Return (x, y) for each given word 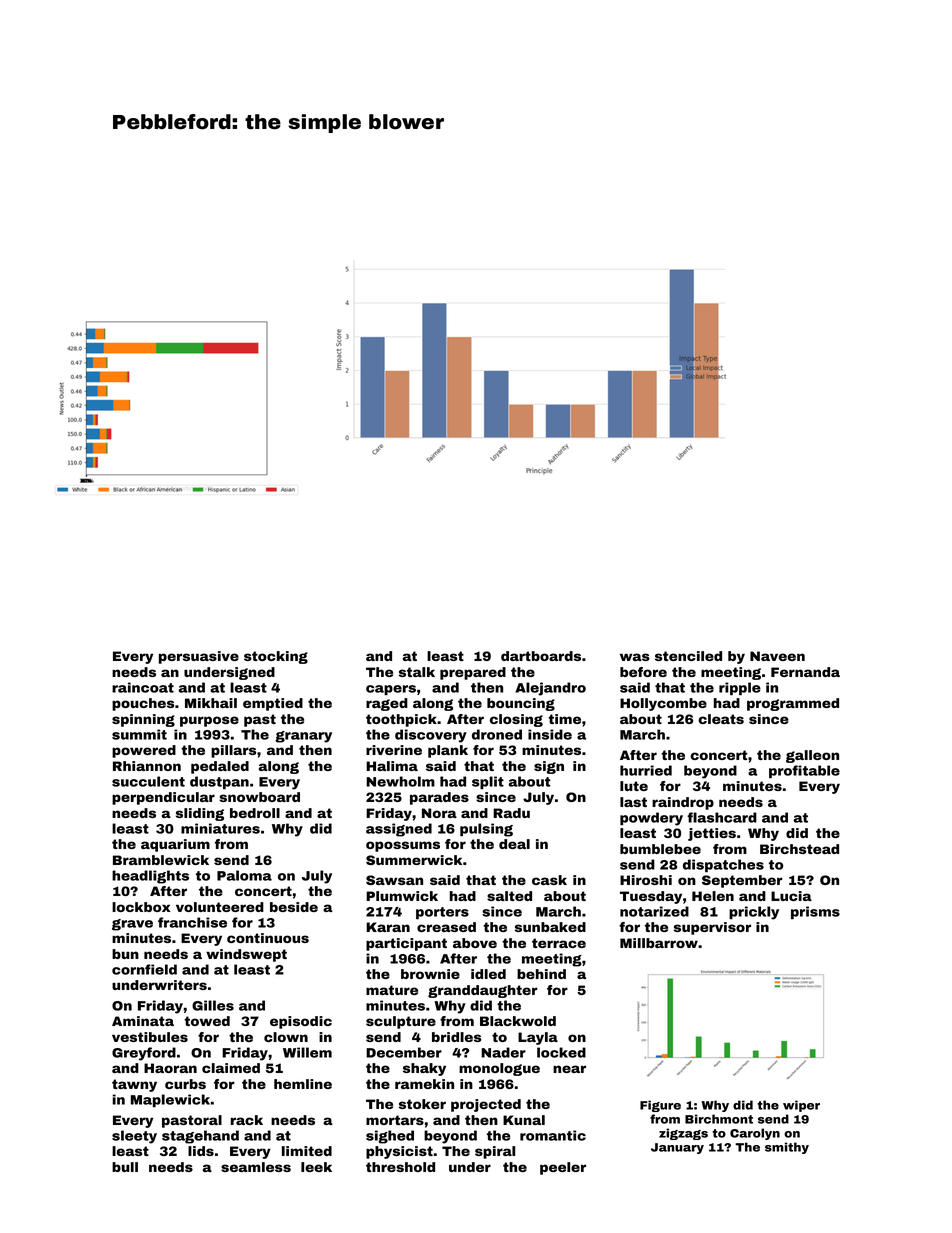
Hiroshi (646, 880)
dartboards (541, 656)
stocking (276, 657)
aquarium (175, 845)
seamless (256, 1167)
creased (446, 927)
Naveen (777, 656)
